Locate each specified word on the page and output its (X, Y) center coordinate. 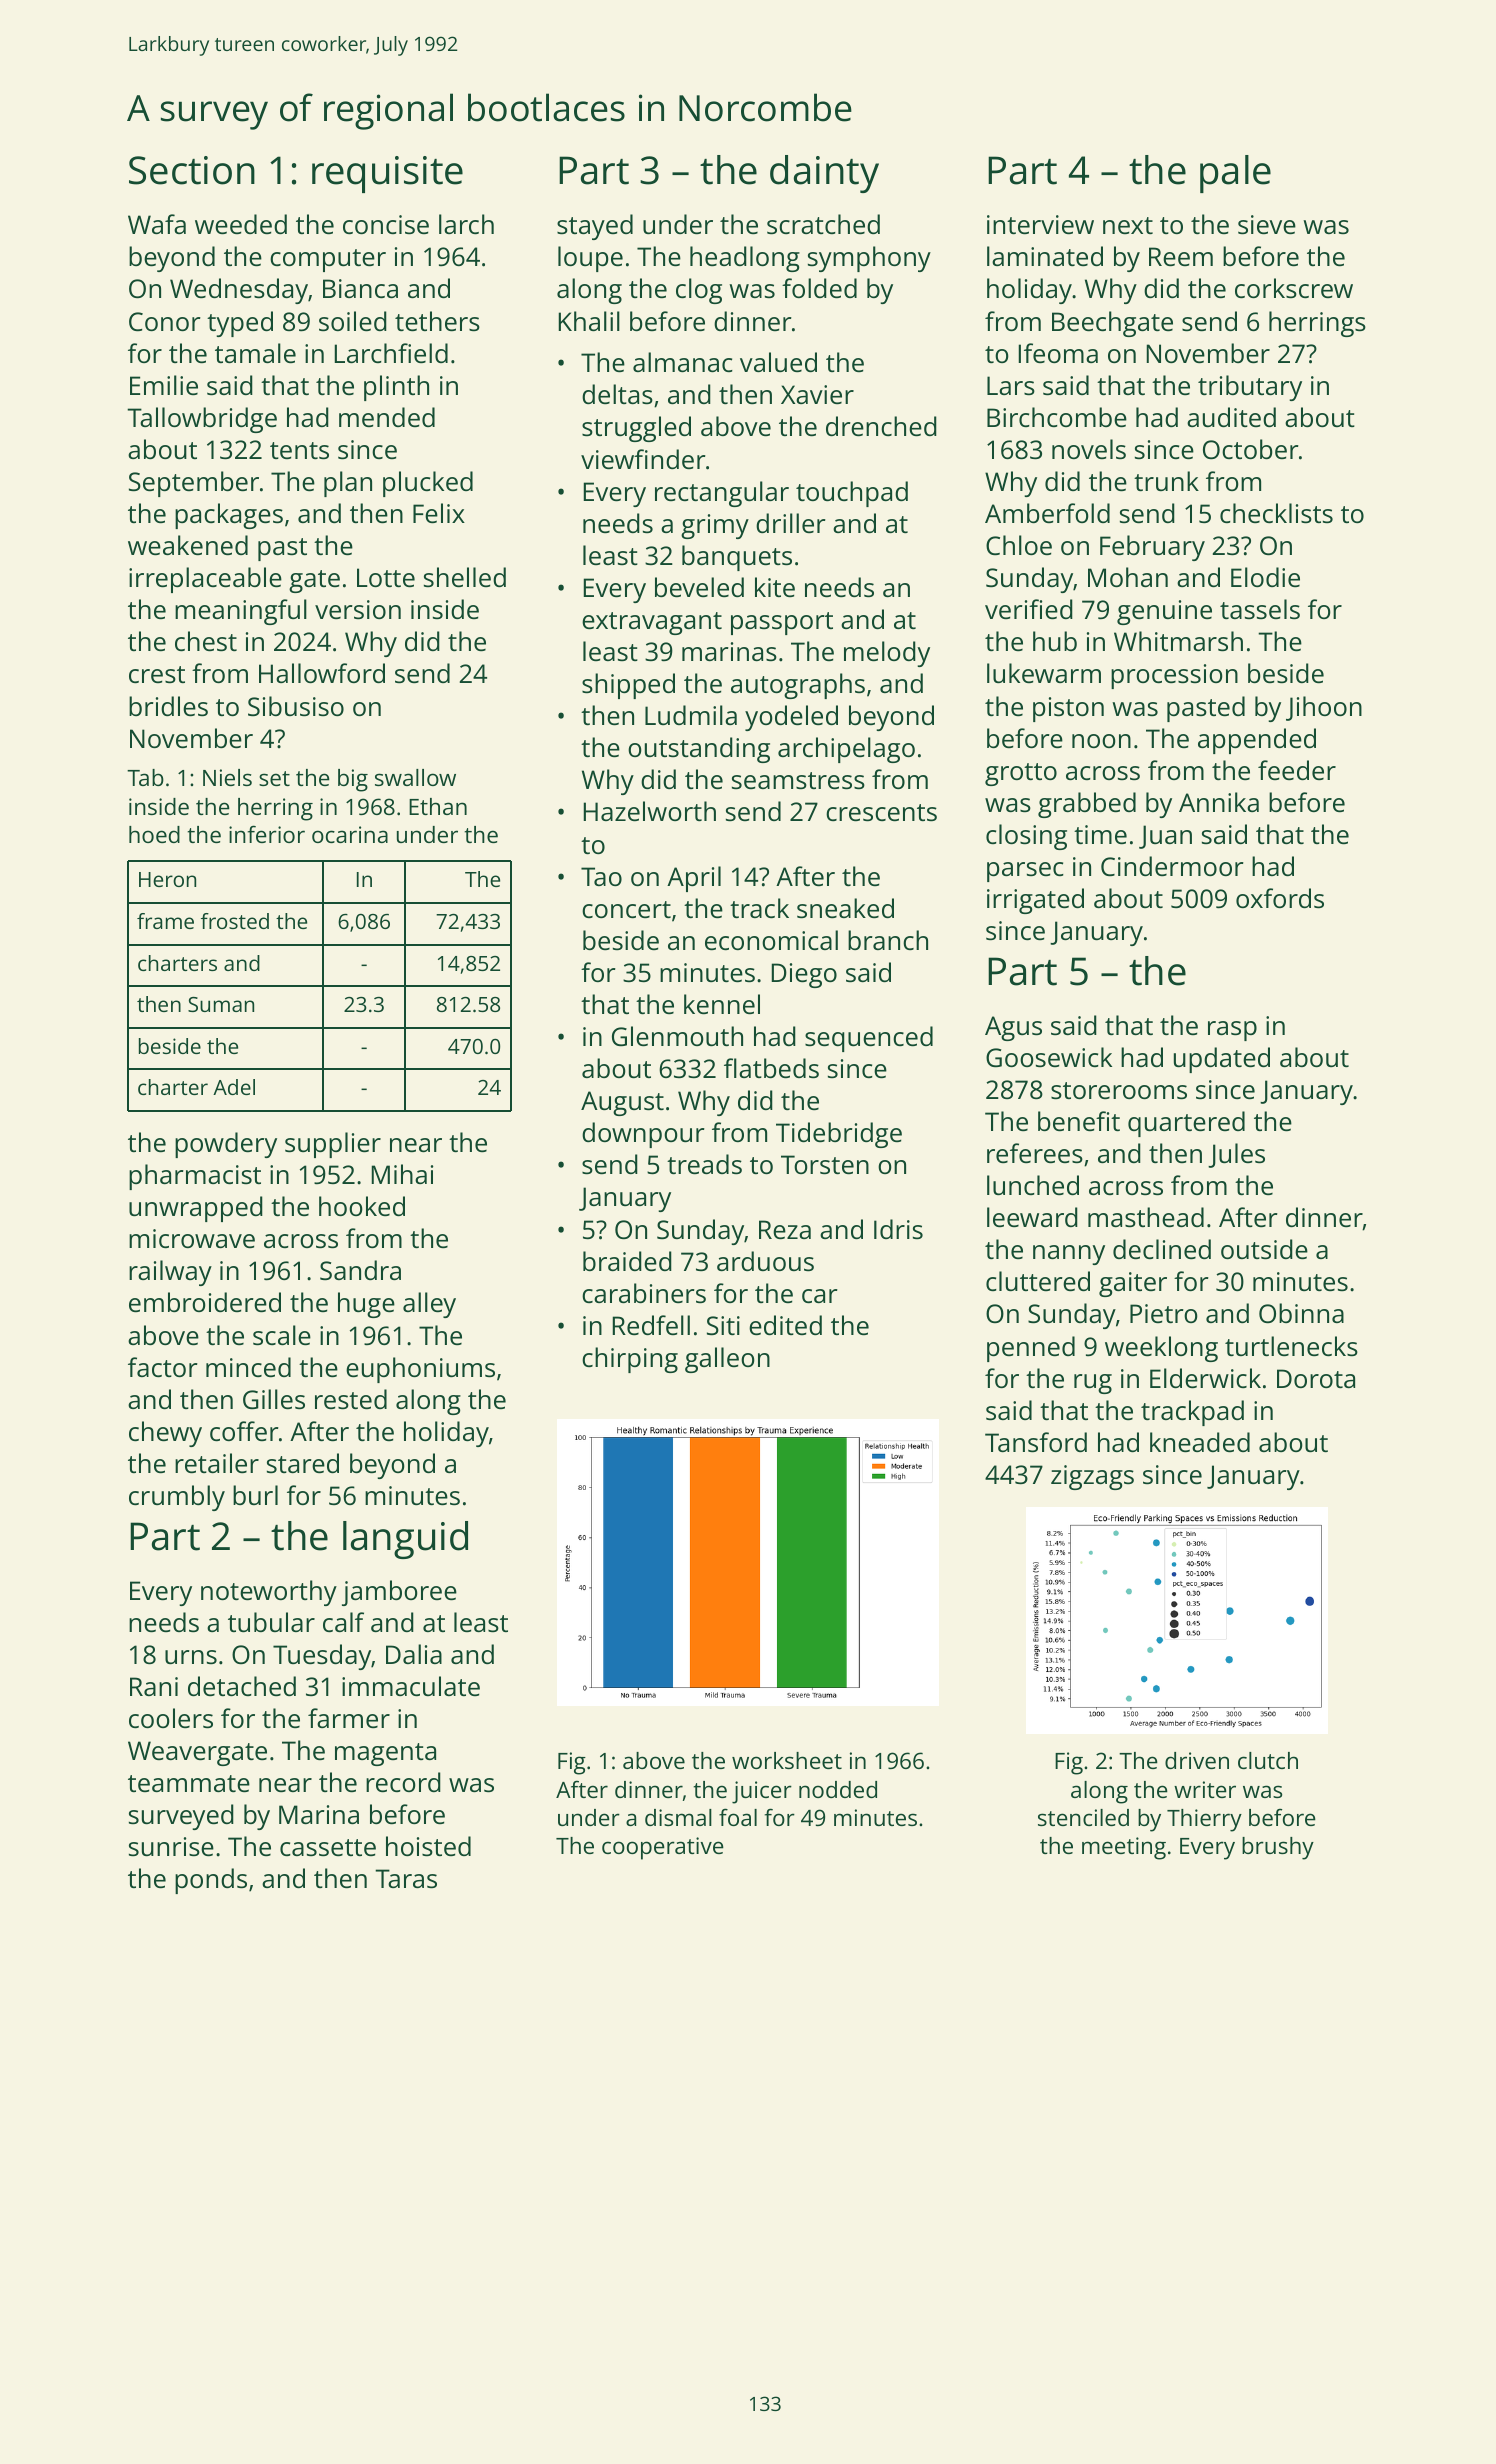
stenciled (1083, 1817)
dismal (678, 1817)
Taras (406, 1878)
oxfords (1280, 898)
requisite (387, 174)
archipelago (846, 750)
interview (1040, 224)
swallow (415, 777)
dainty (824, 174)
